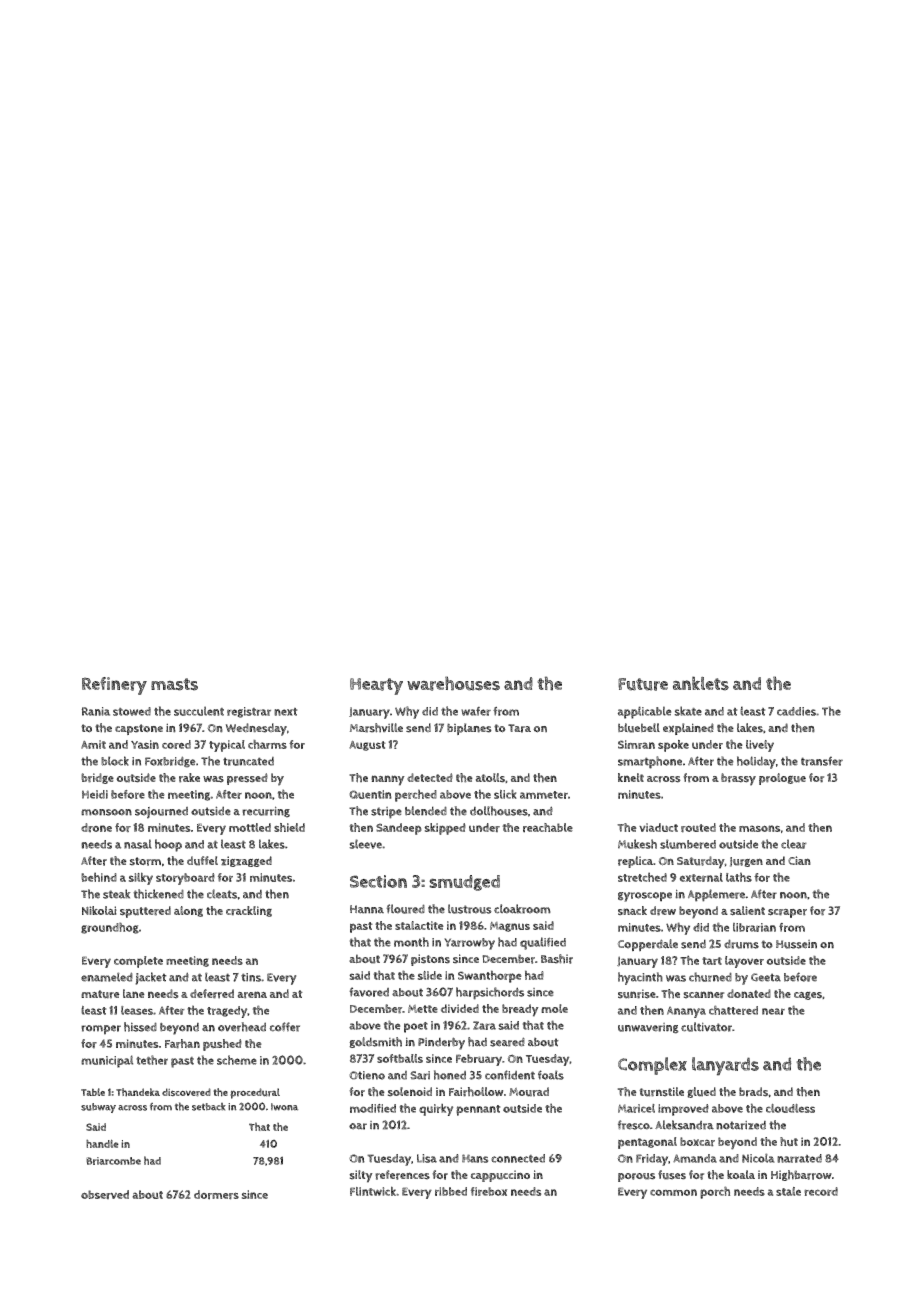  I want to click on anklets, so click(701, 683).
